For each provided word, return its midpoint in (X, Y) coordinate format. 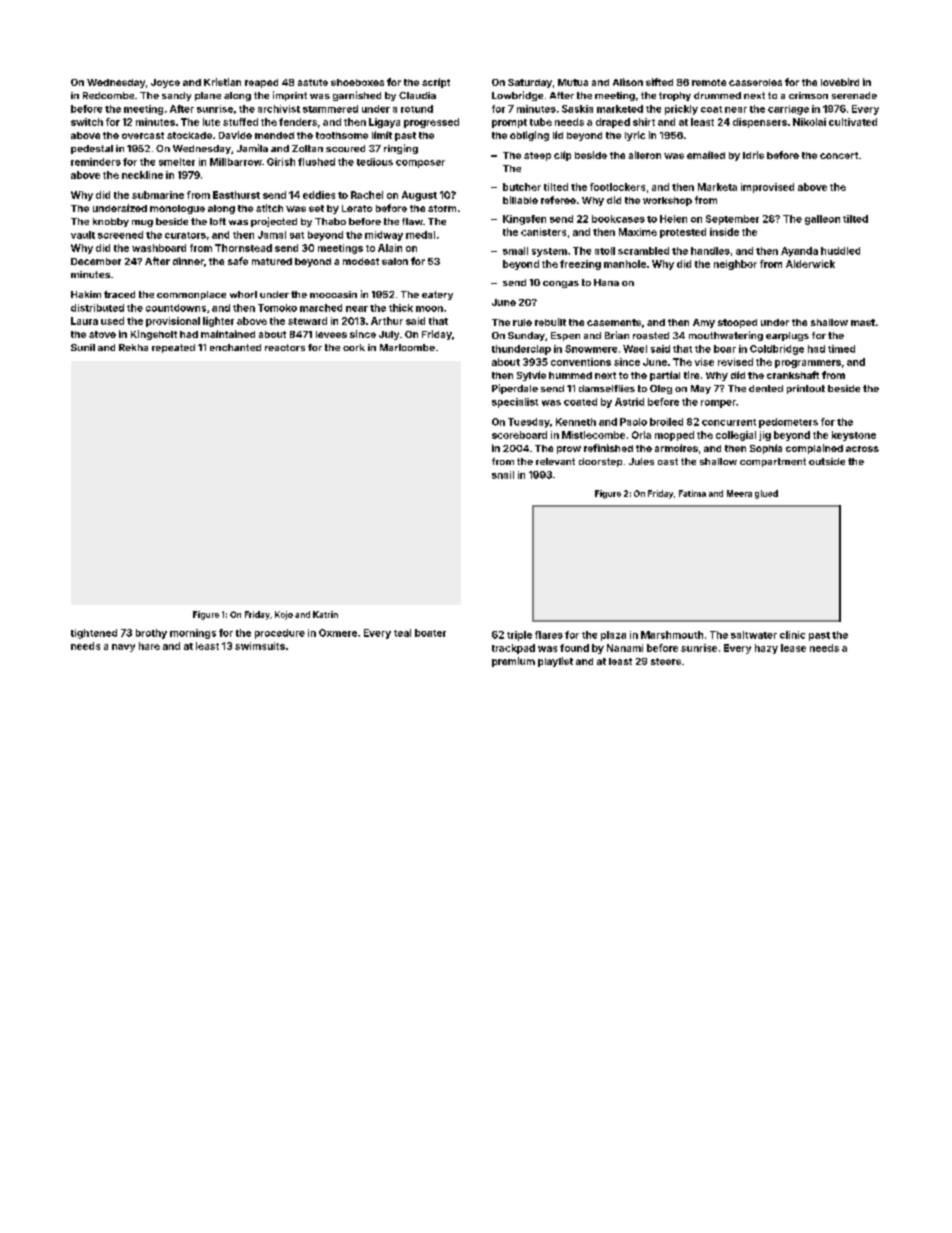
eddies (319, 195)
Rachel (367, 195)
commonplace (191, 295)
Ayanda (799, 252)
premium (513, 662)
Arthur (387, 321)
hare (149, 646)
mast (863, 322)
